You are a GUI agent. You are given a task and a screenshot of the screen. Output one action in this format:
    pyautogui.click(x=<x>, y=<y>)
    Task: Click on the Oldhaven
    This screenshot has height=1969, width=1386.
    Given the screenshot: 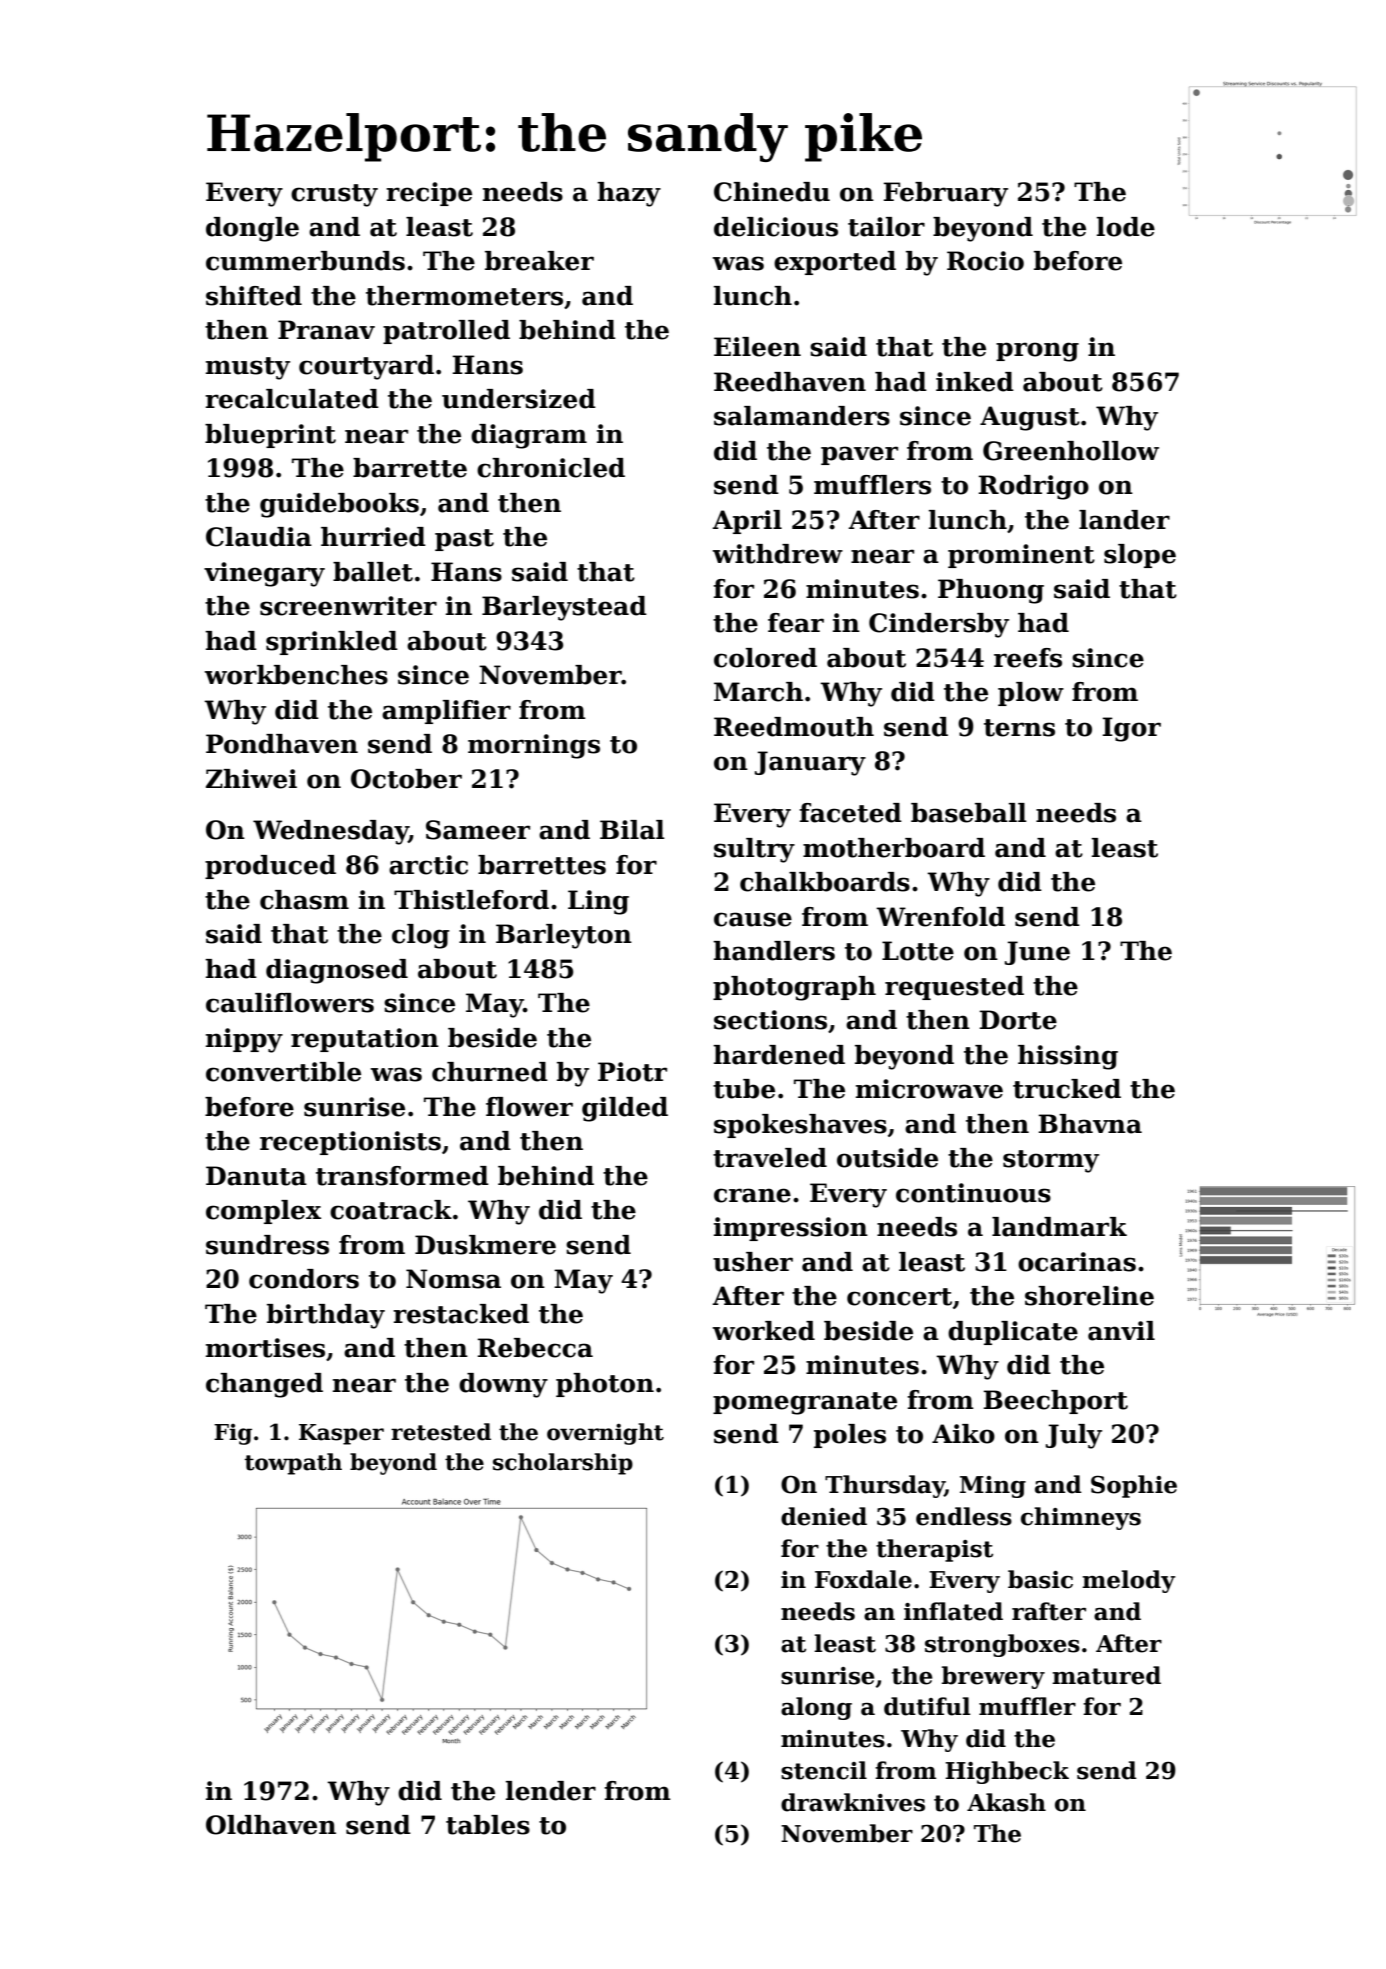 What is the action you would take?
    pyautogui.click(x=271, y=1825)
